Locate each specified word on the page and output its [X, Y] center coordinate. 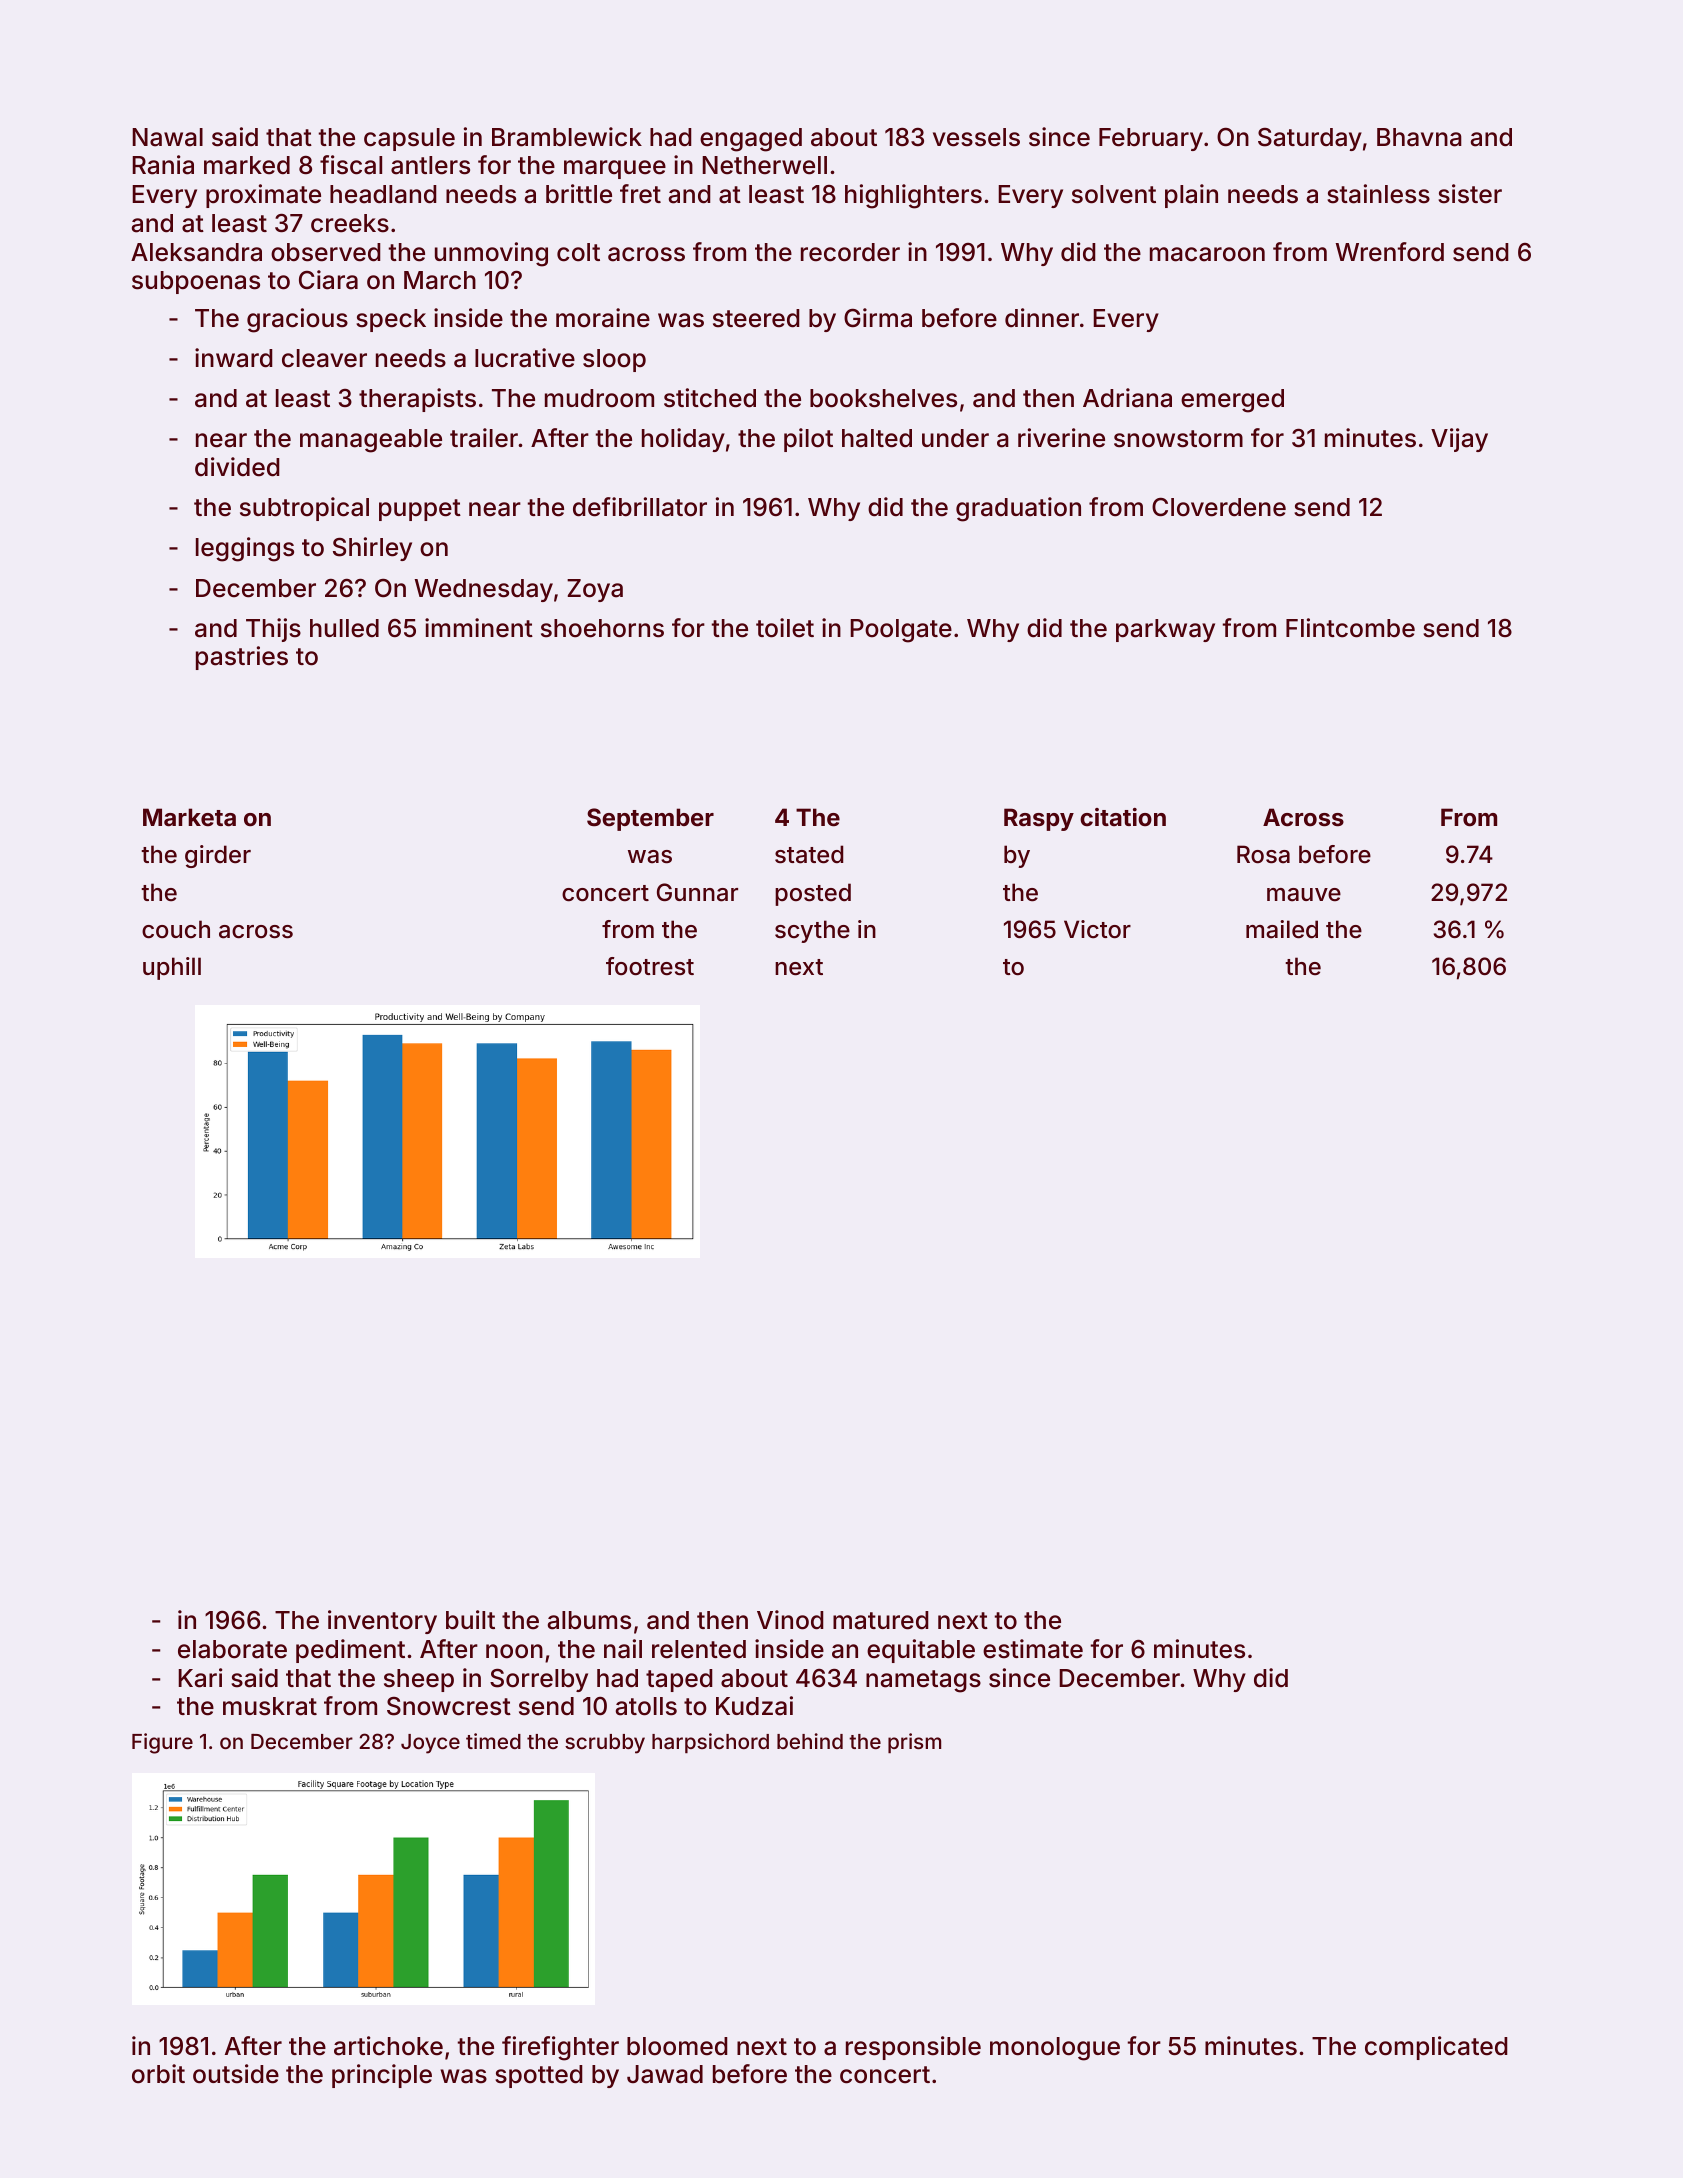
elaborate [232, 1649]
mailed [1282, 929]
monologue [1055, 2049]
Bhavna [1419, 137]
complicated [1436, 2048]
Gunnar [697, 892]
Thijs [273, 630]
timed [493, 1741]
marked [247, 165]
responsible [913, 2048]
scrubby [605, 1744]
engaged [751, 140]
